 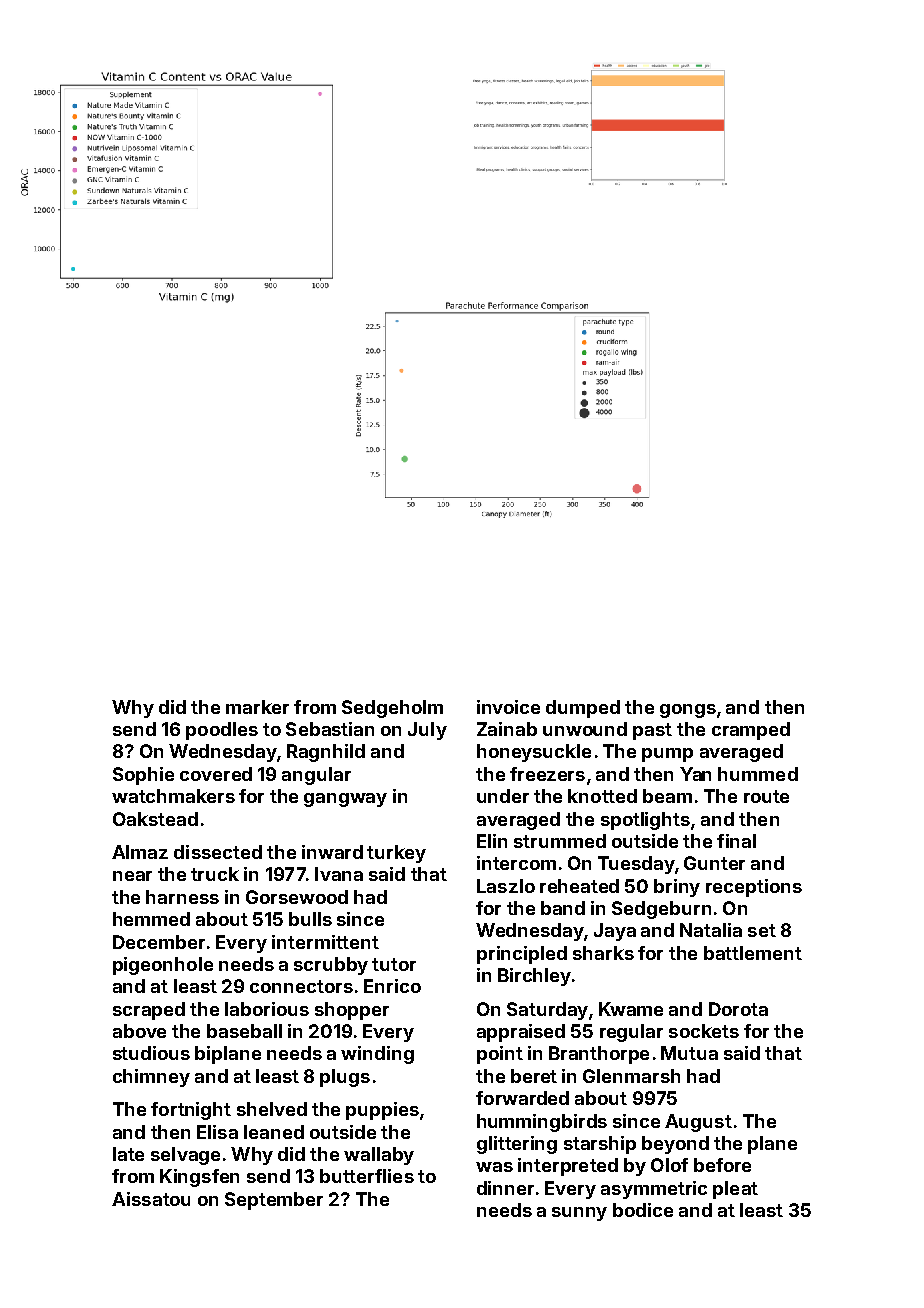 I want to click on reheated, so click(x=579, y=886).
